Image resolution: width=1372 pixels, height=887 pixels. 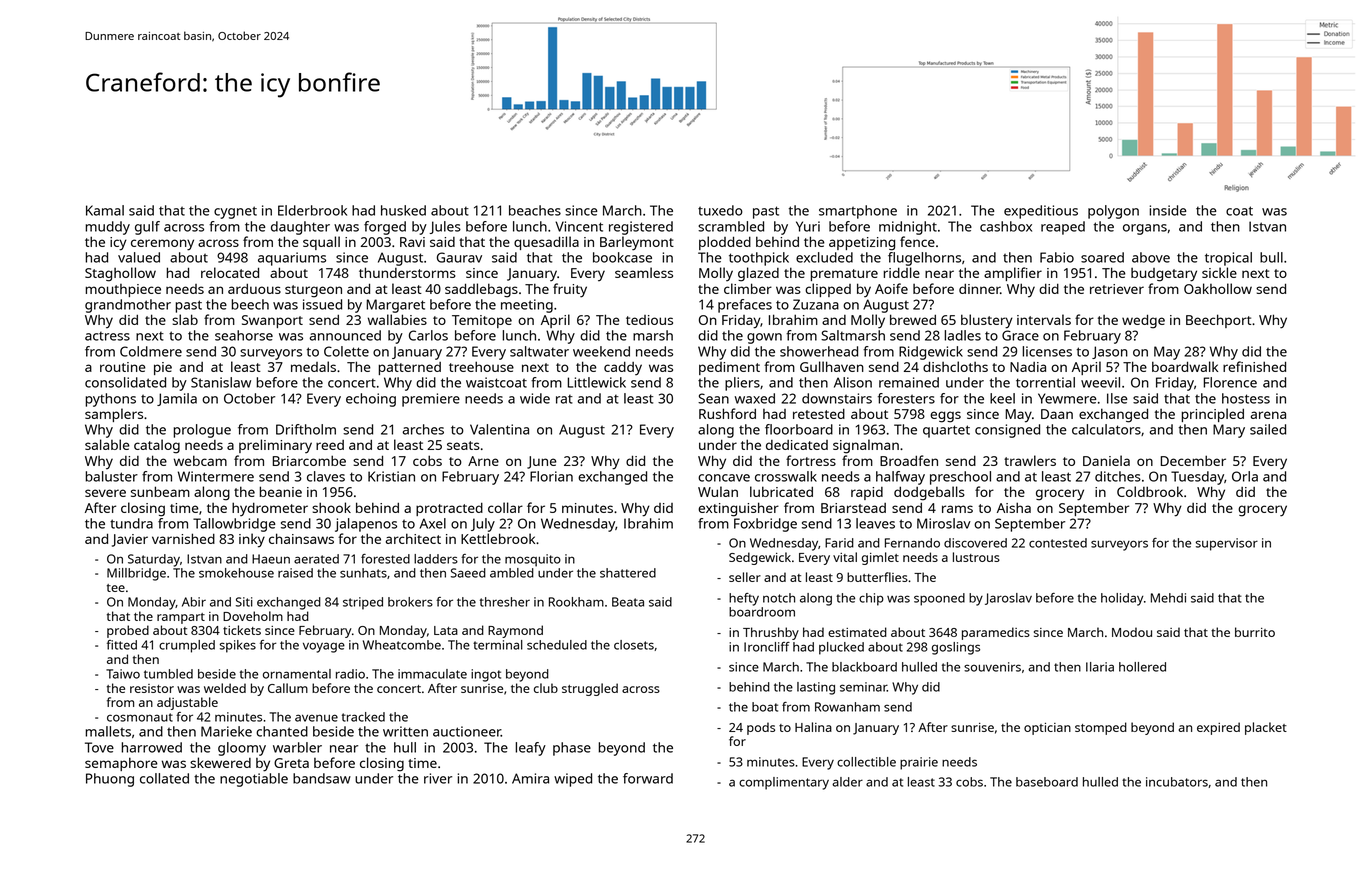 What do you see at coordinates (1268, 429) in the screenshot?
I see `sailed` at bounding box center [1268, 429].
